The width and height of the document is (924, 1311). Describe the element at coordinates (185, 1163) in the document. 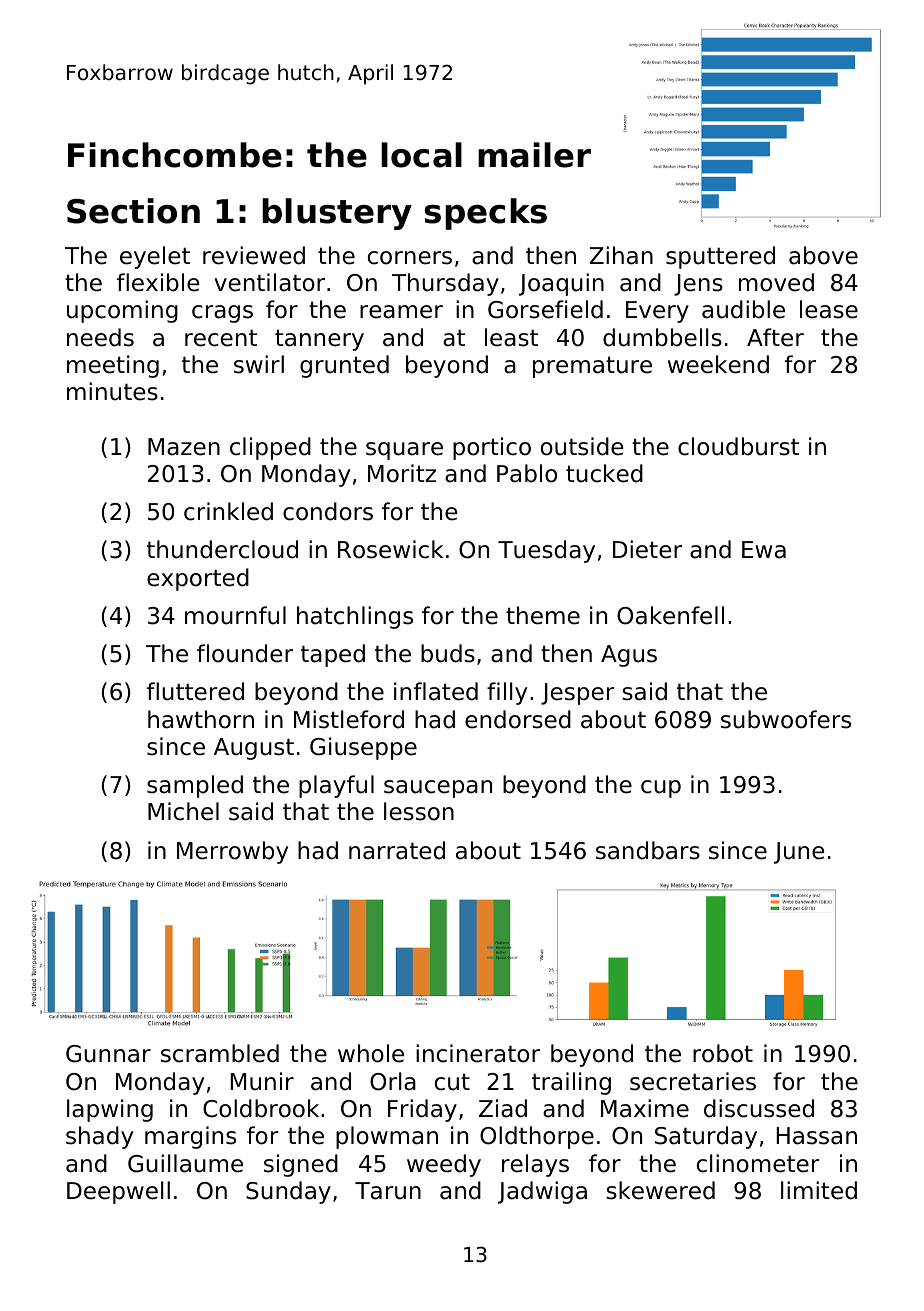

I see `Guillaume` at that location.
